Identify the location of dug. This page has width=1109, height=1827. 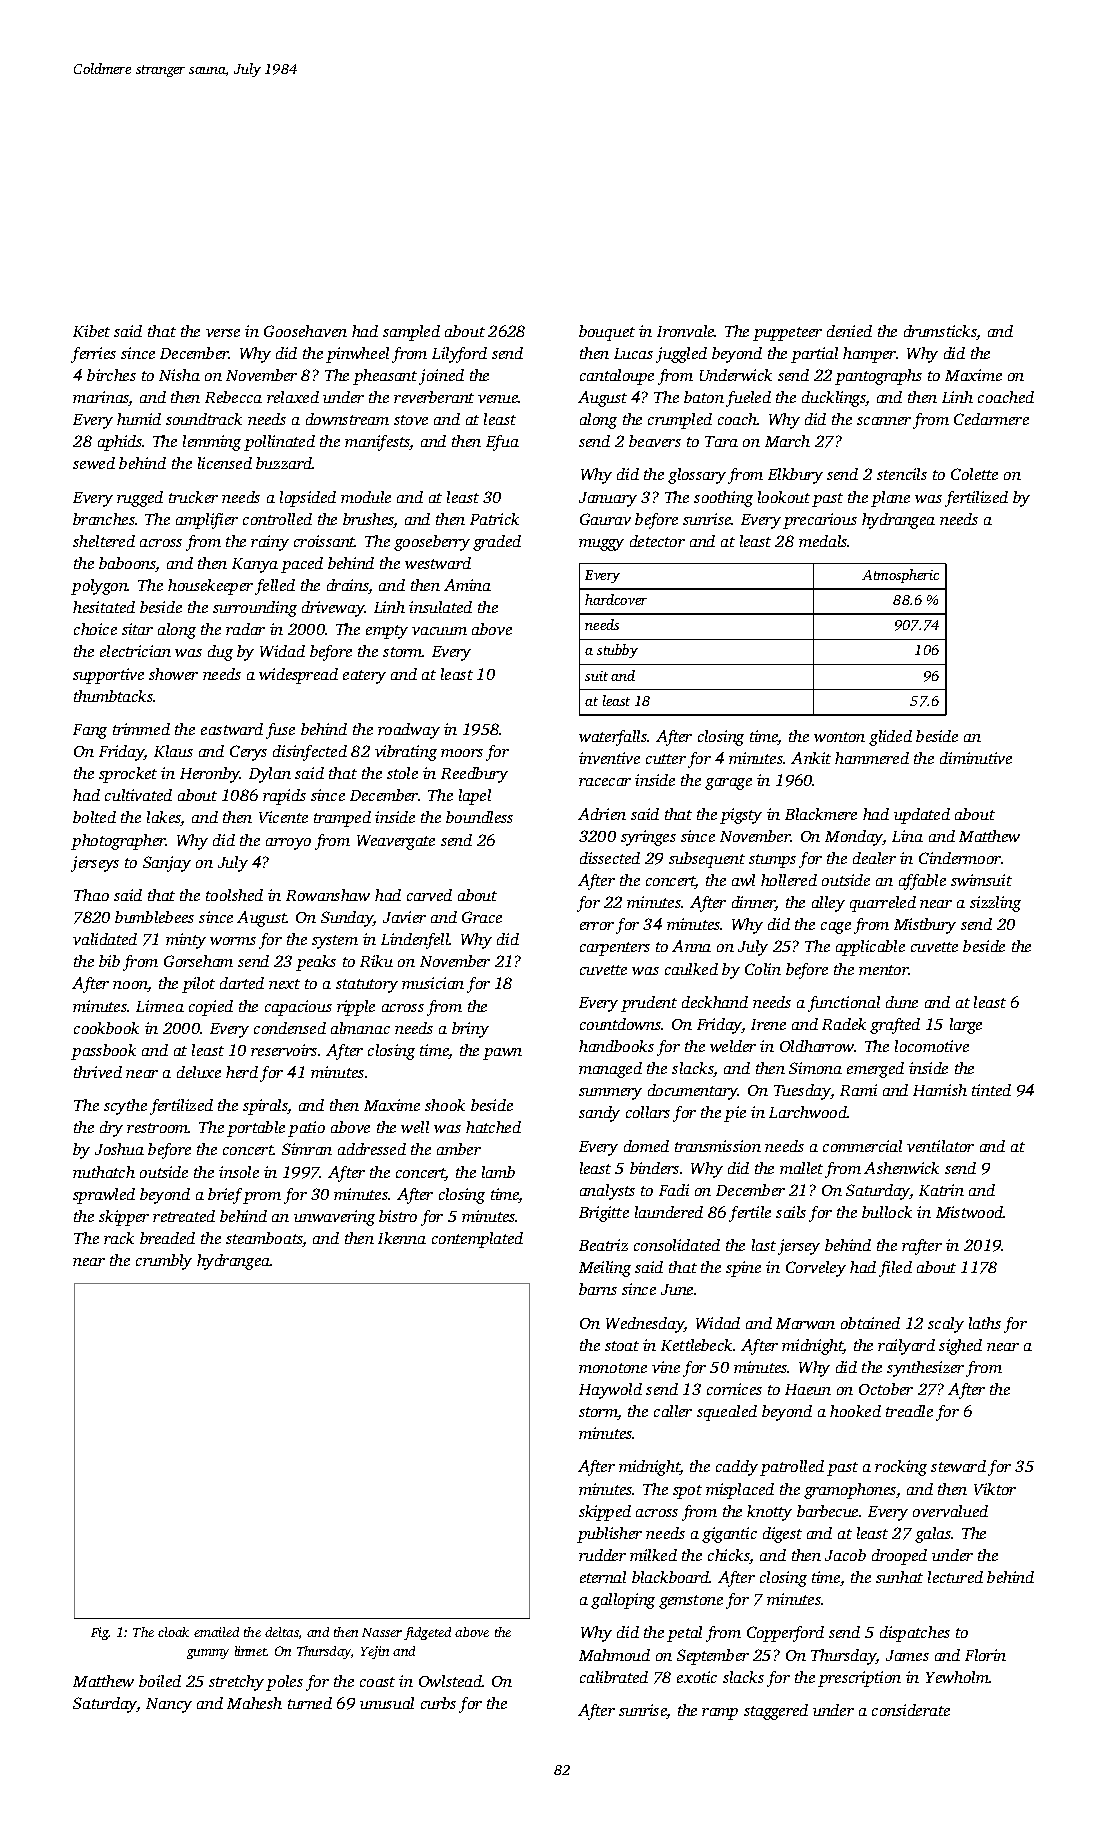
(220, 653).
